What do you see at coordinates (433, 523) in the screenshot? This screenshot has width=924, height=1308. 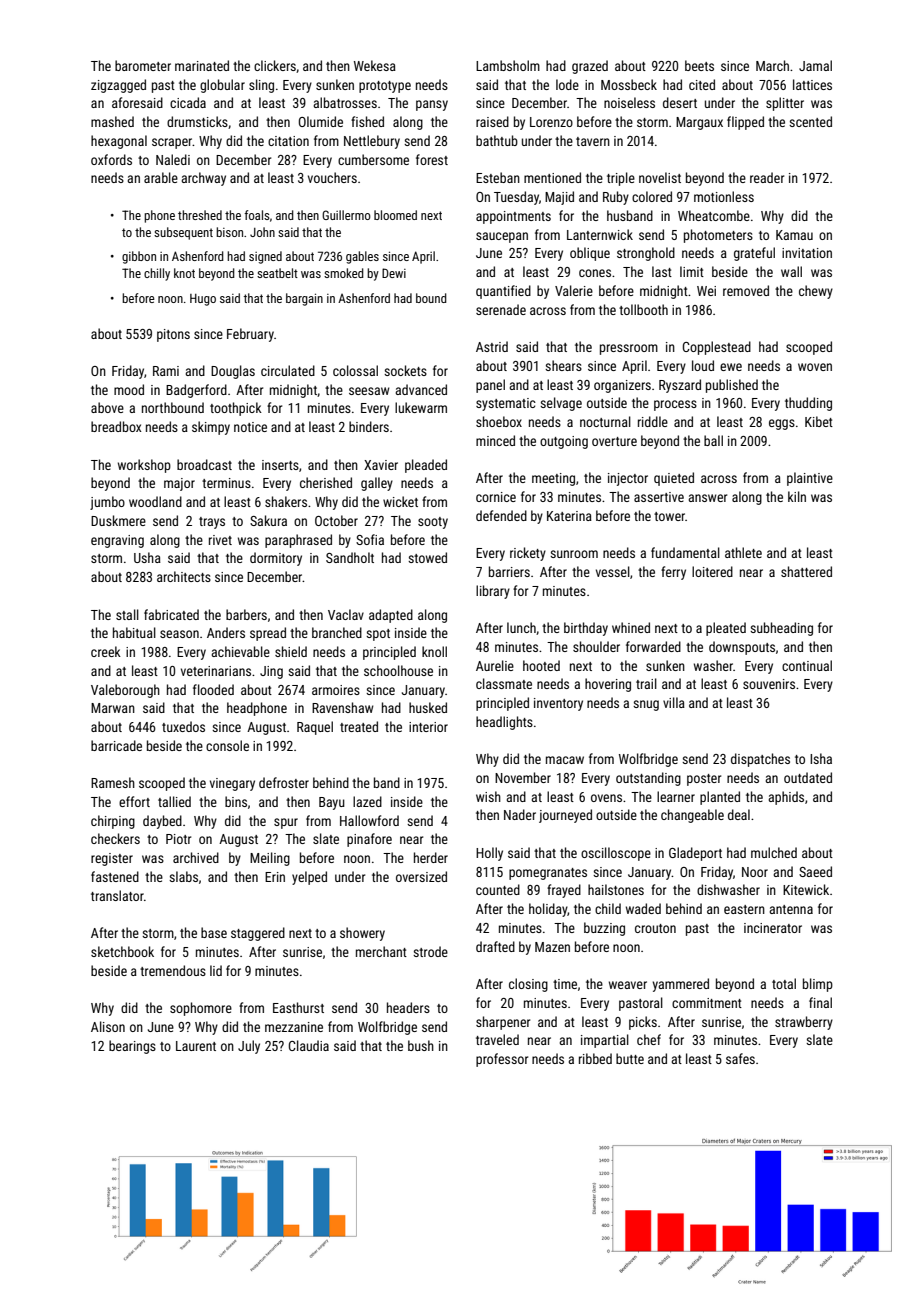 I see `sooty` at bounding box center [433, 523].
